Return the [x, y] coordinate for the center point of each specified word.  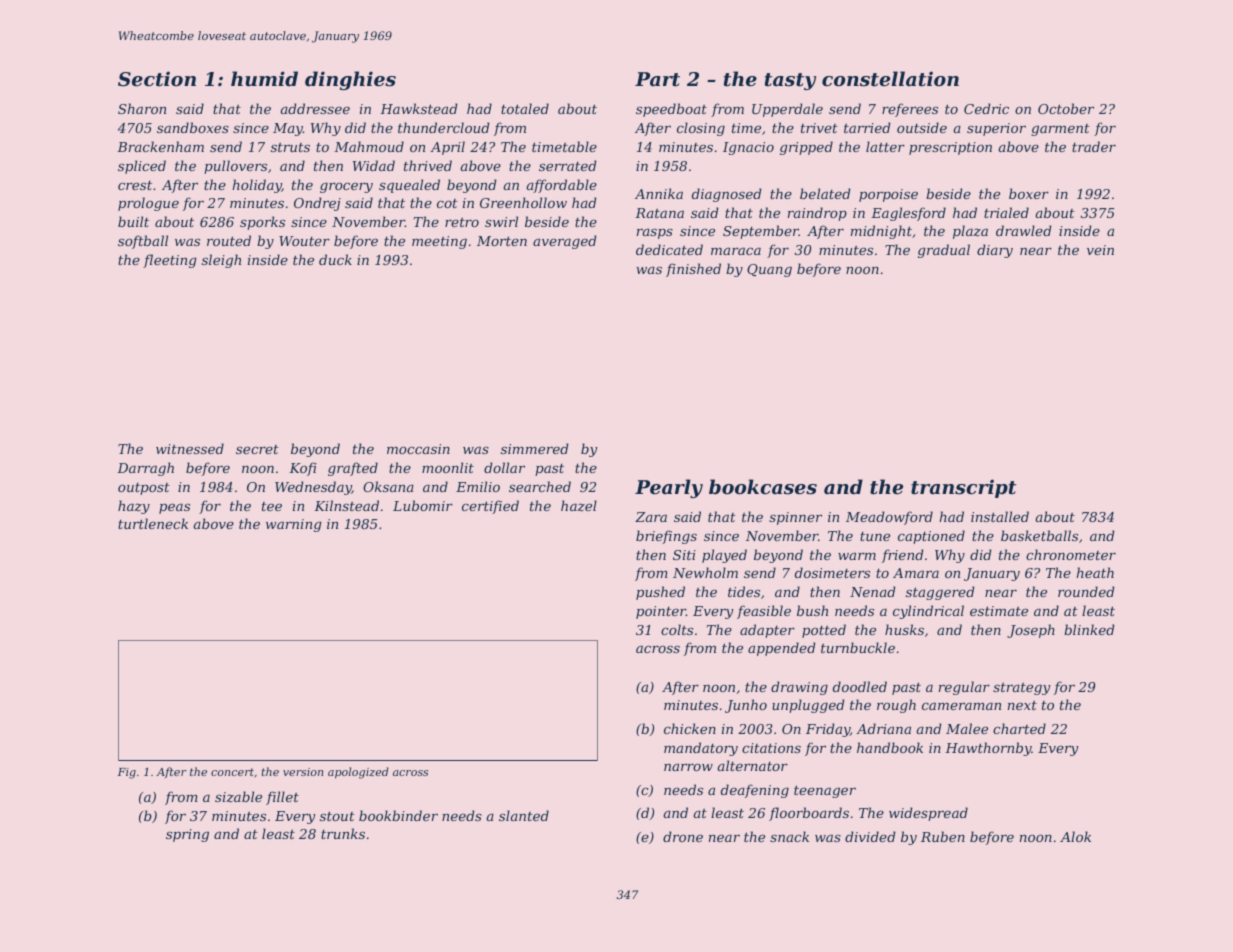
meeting [439, 242]
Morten [502, 241]
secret [257, 449]
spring [187, 835]
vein [1100, 250]
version [303, 772]
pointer [661, 612]
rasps [655, 234]
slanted [524, 815]
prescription [950, 148]
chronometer [1071, 554]
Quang [769, 270]
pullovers [235, 167]
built [133, 221]
